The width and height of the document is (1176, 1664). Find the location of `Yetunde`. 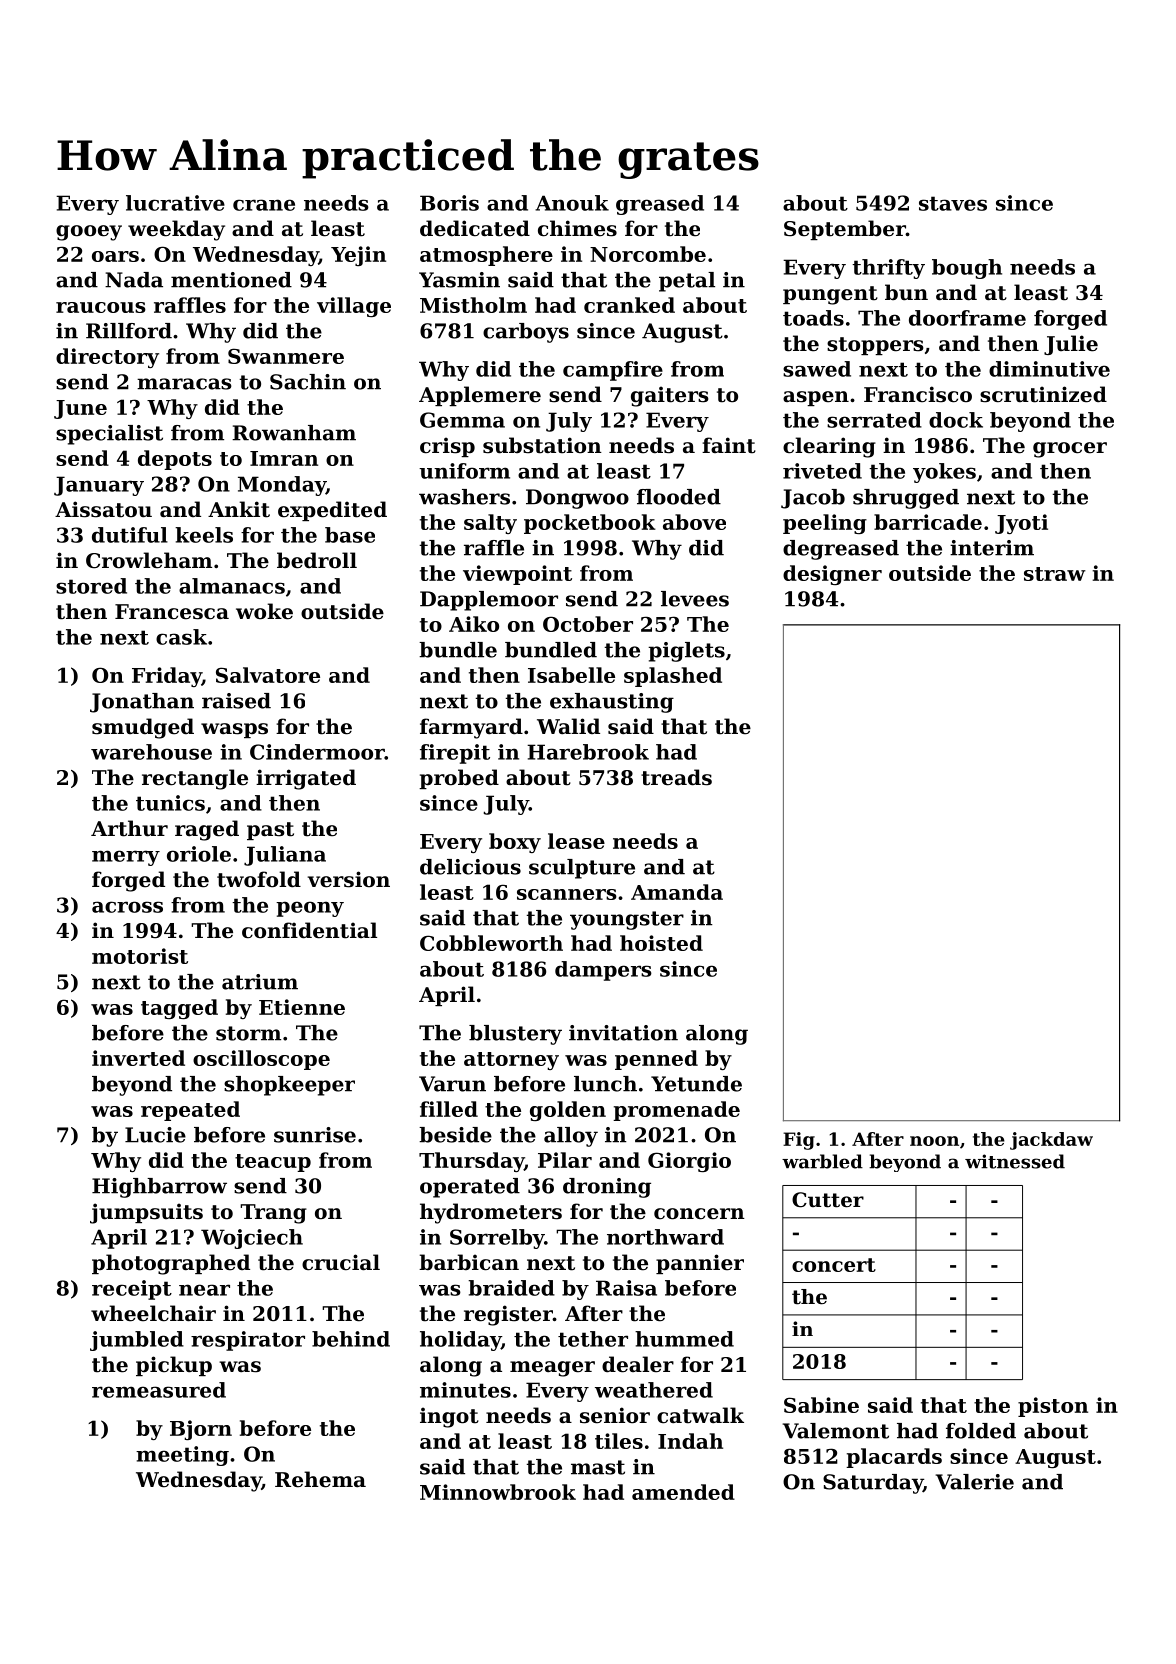

Yetunde is located at coordinates (696, 1084).
